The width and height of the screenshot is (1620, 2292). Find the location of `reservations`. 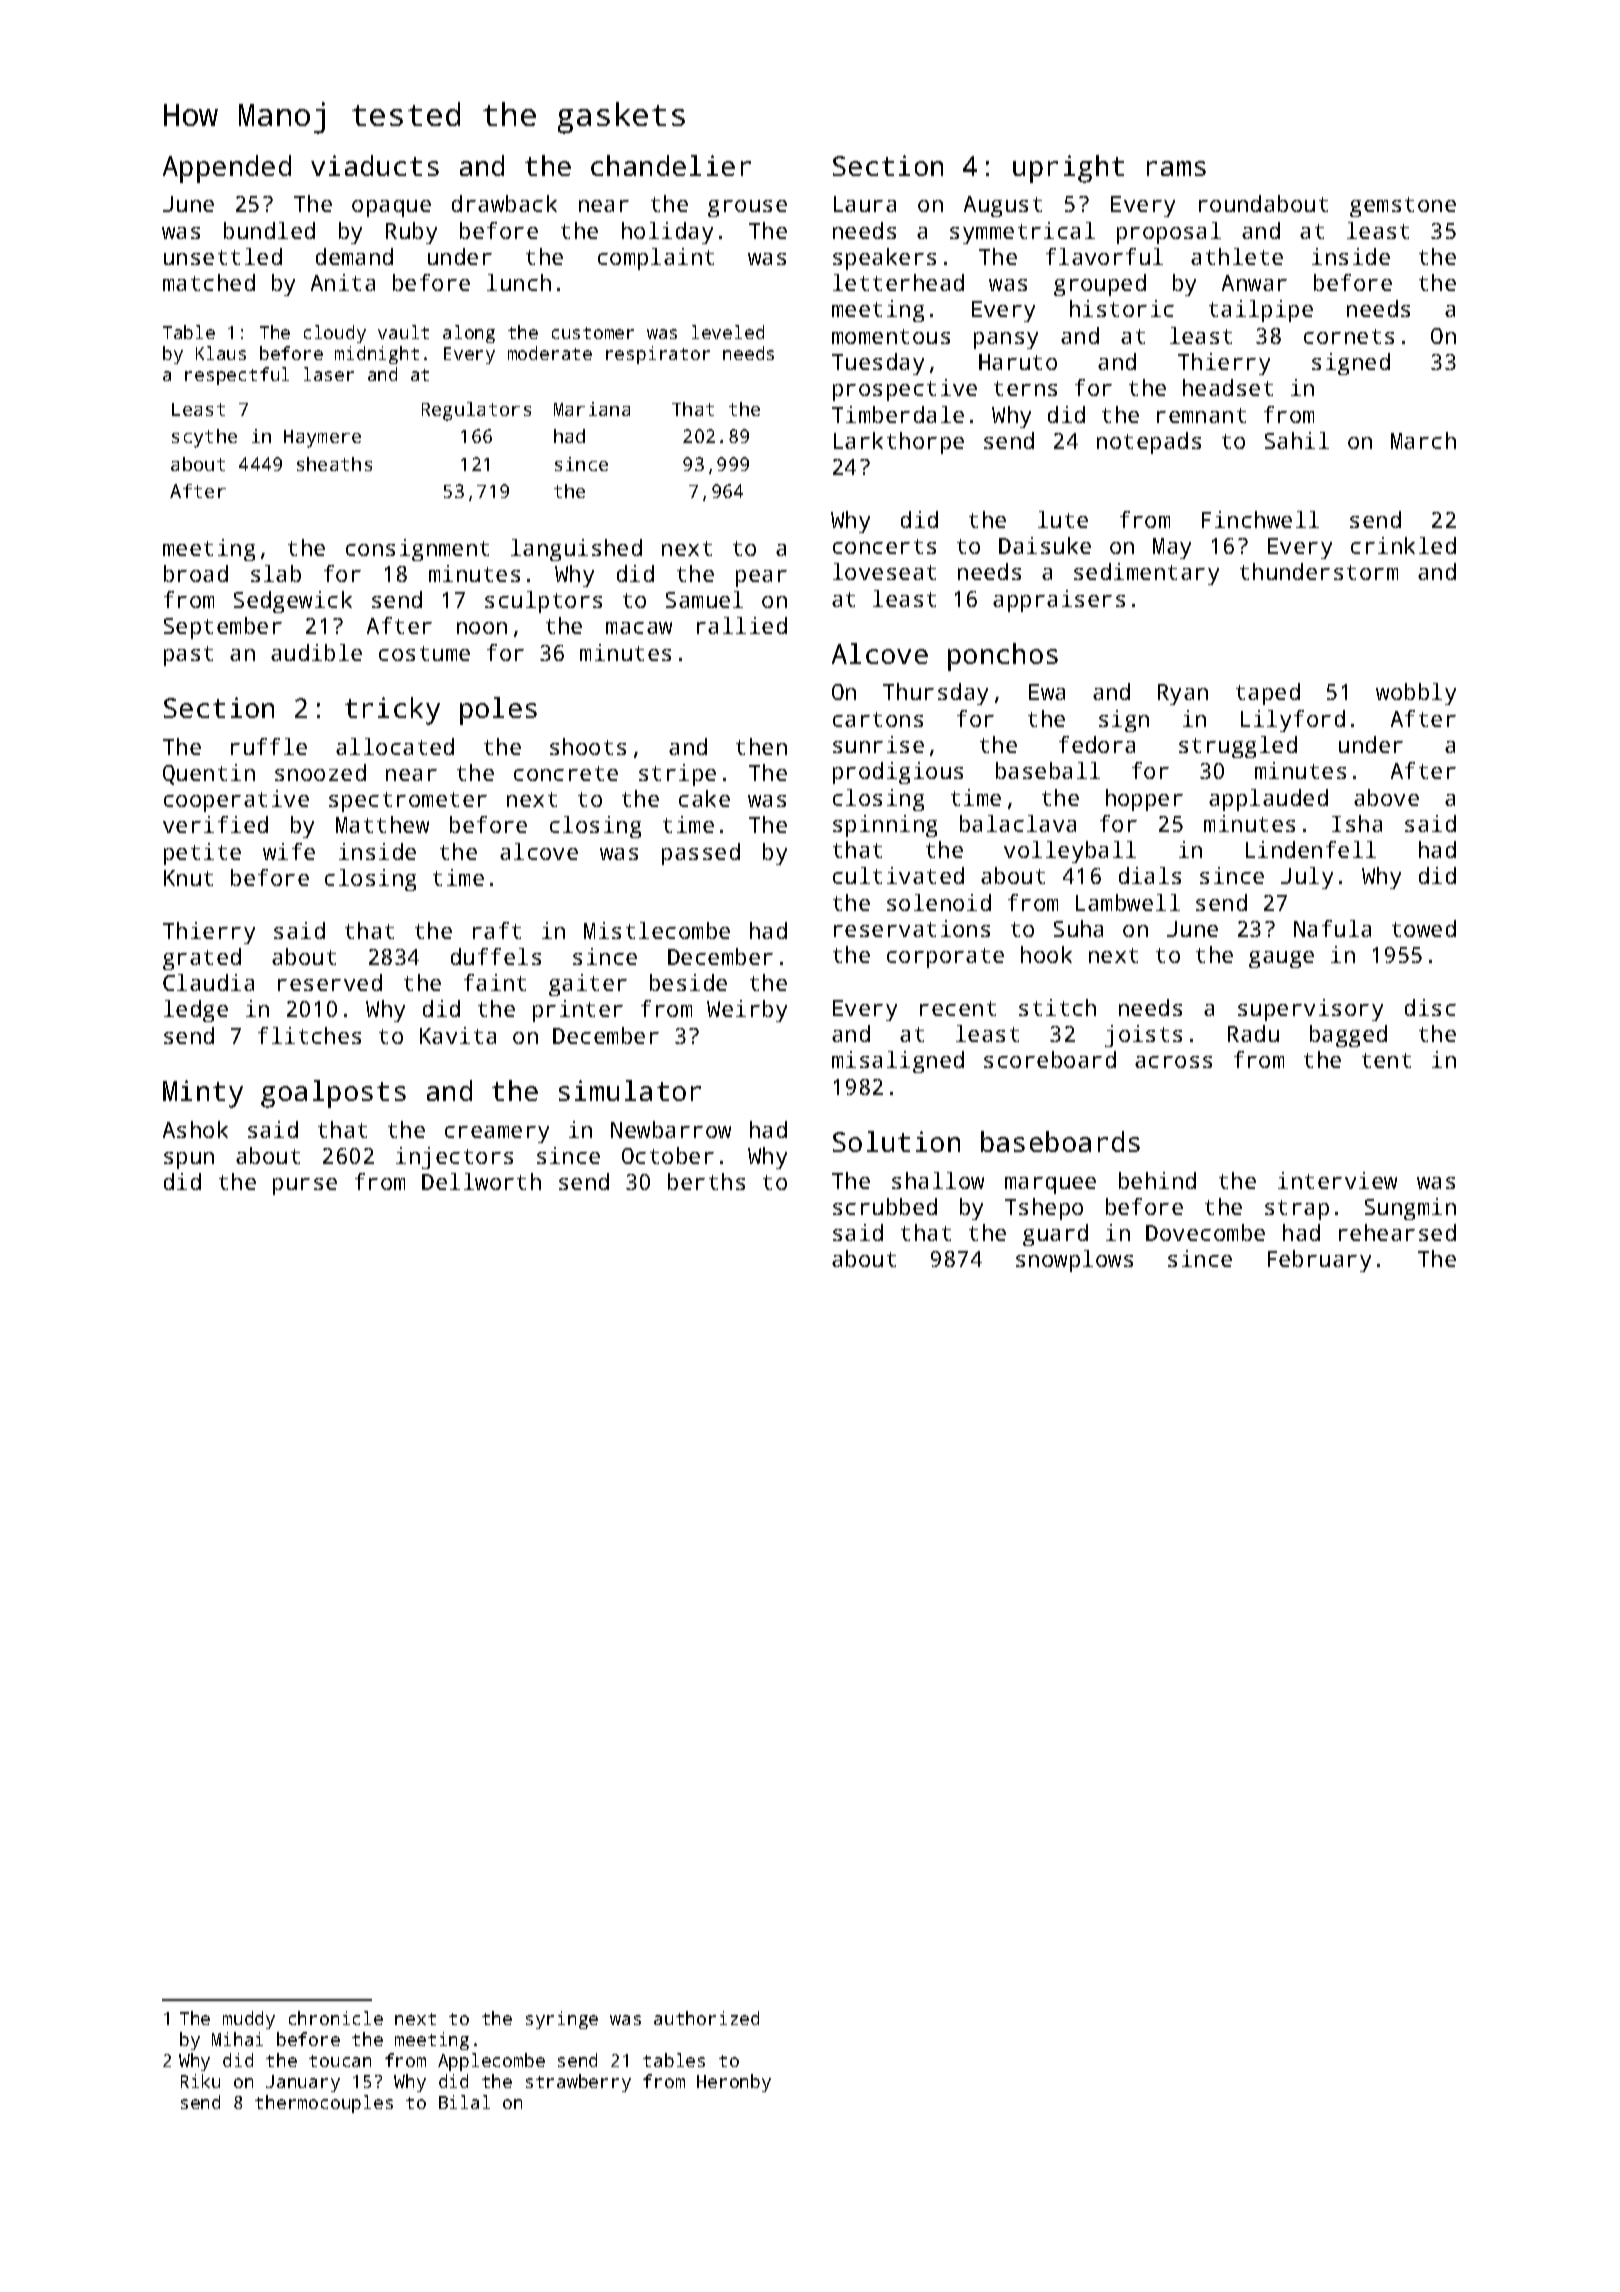

reservations is located at coordinates (912, 928).
